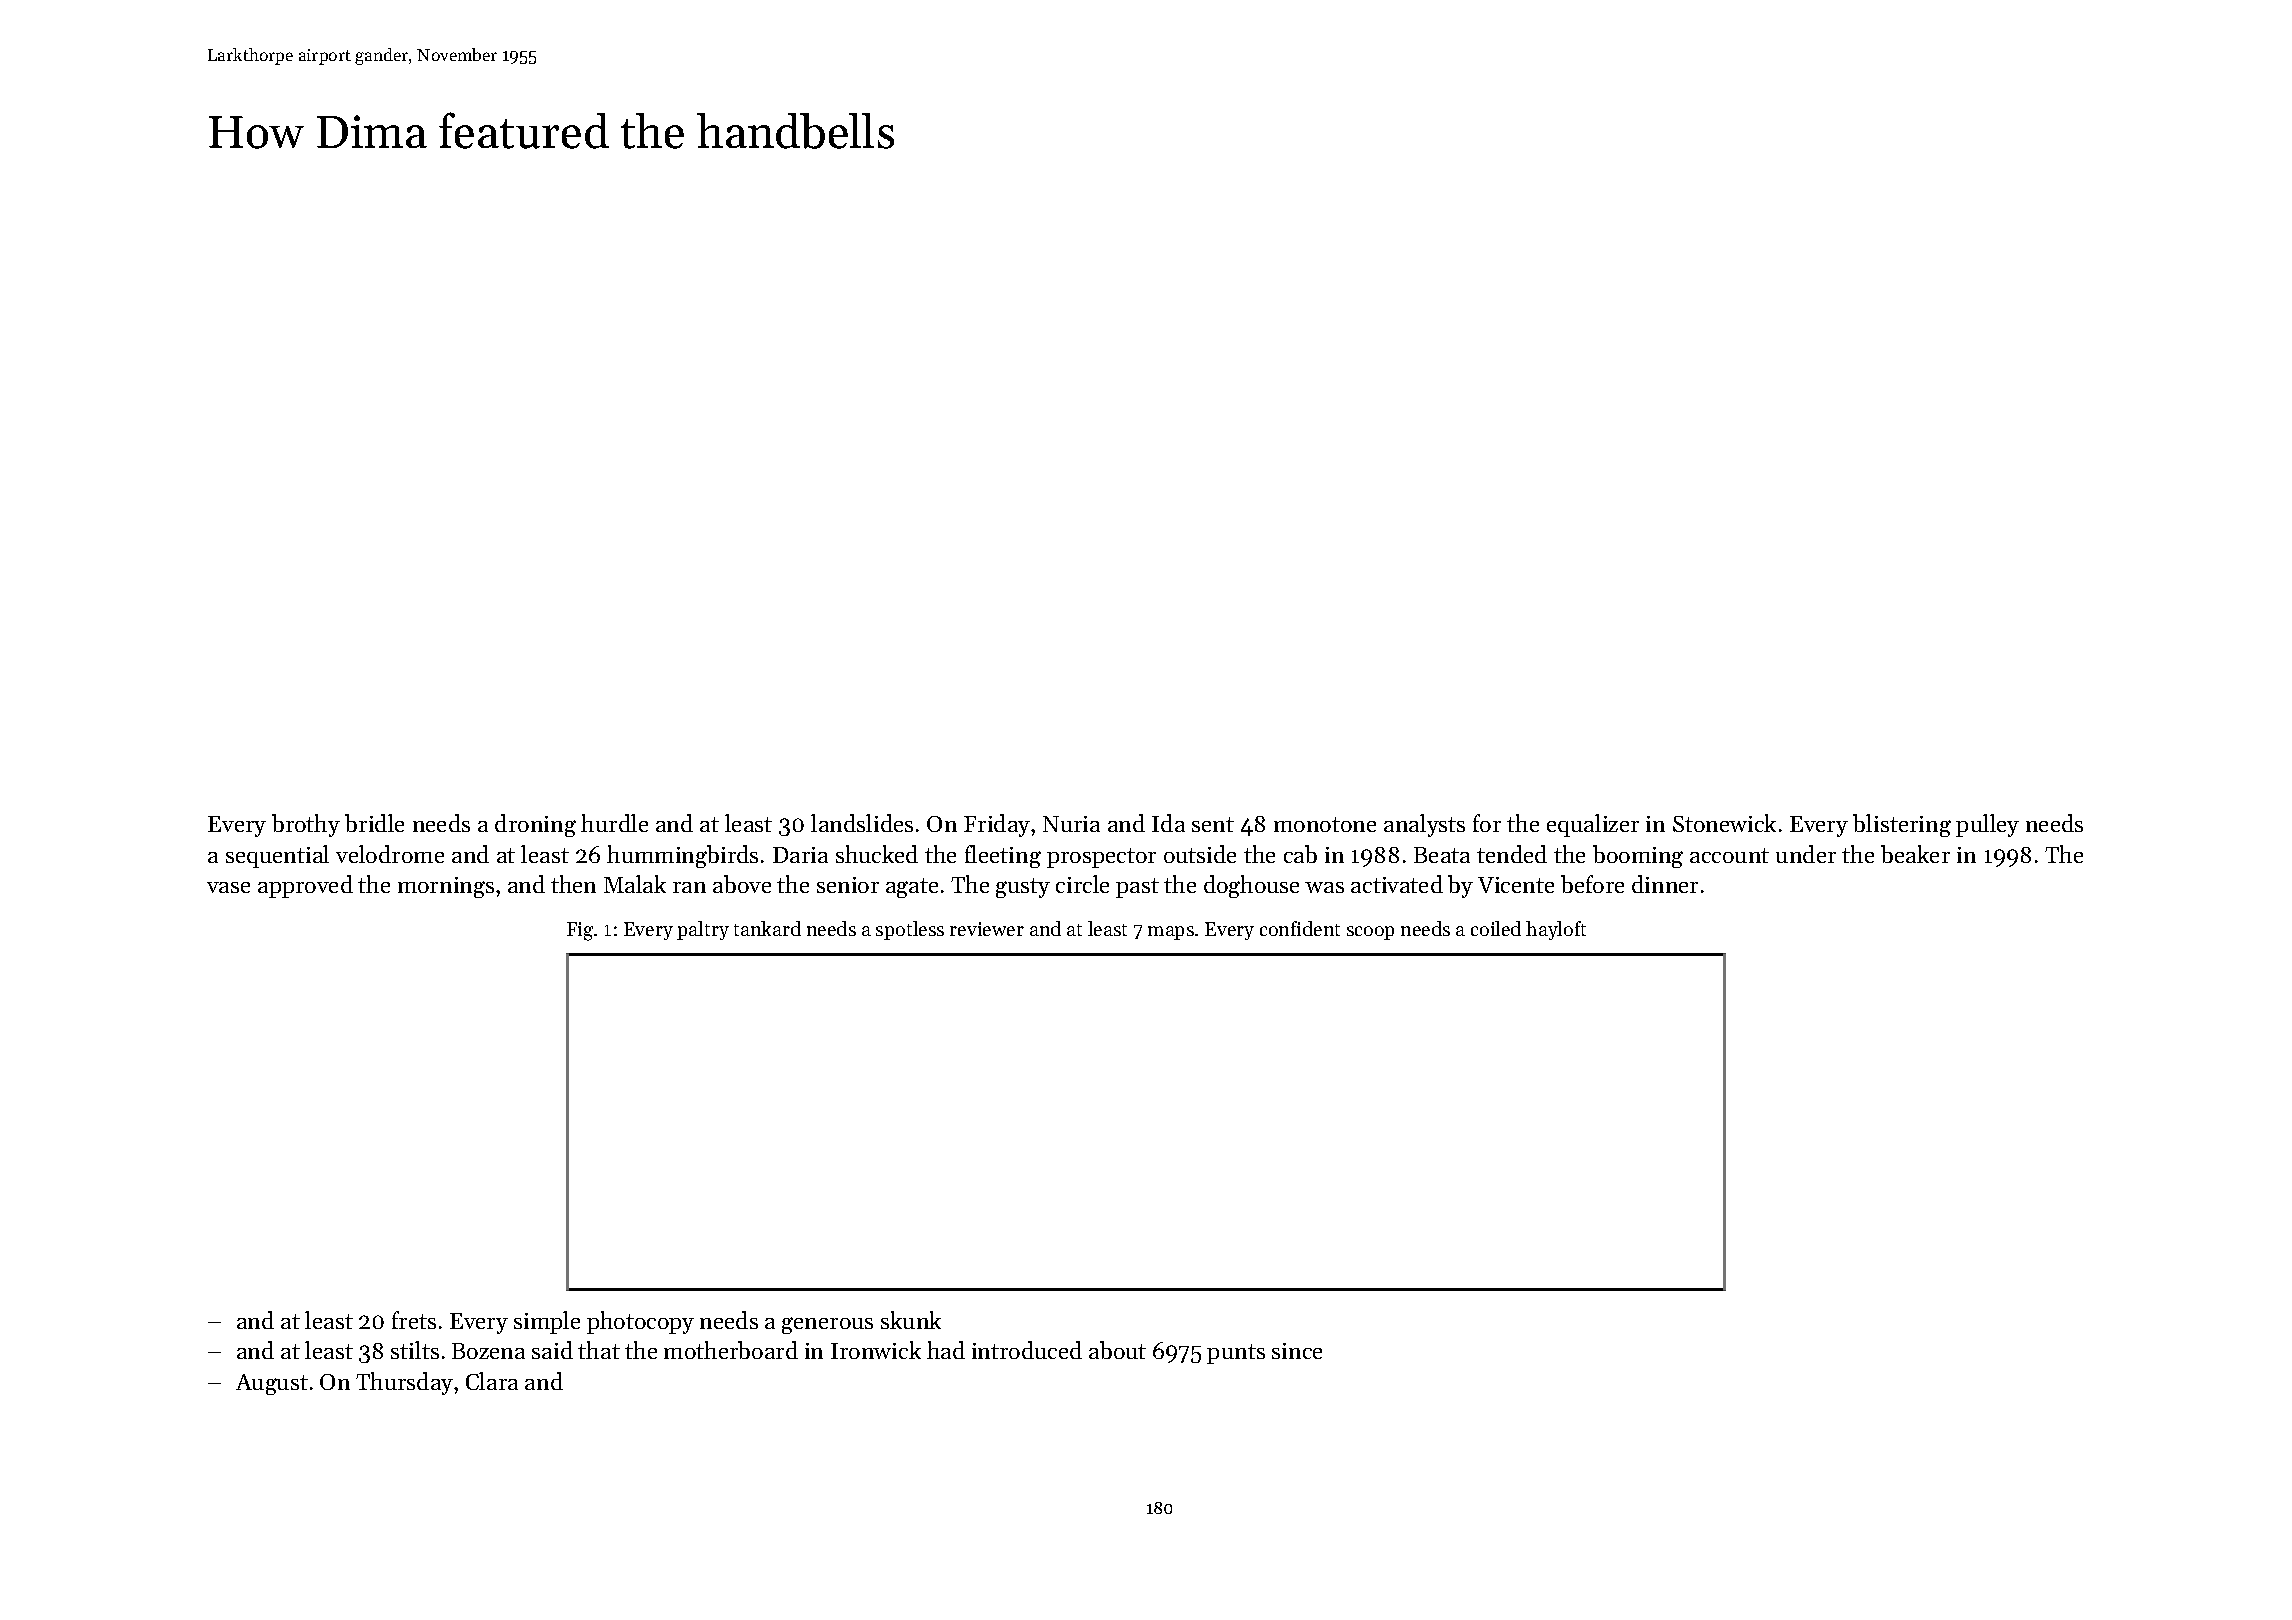 The height and width of the screenshot is (1620, 2292). Describe the element at coordinates (703, 930) in the screenshot. I see `paltry` at that location.
